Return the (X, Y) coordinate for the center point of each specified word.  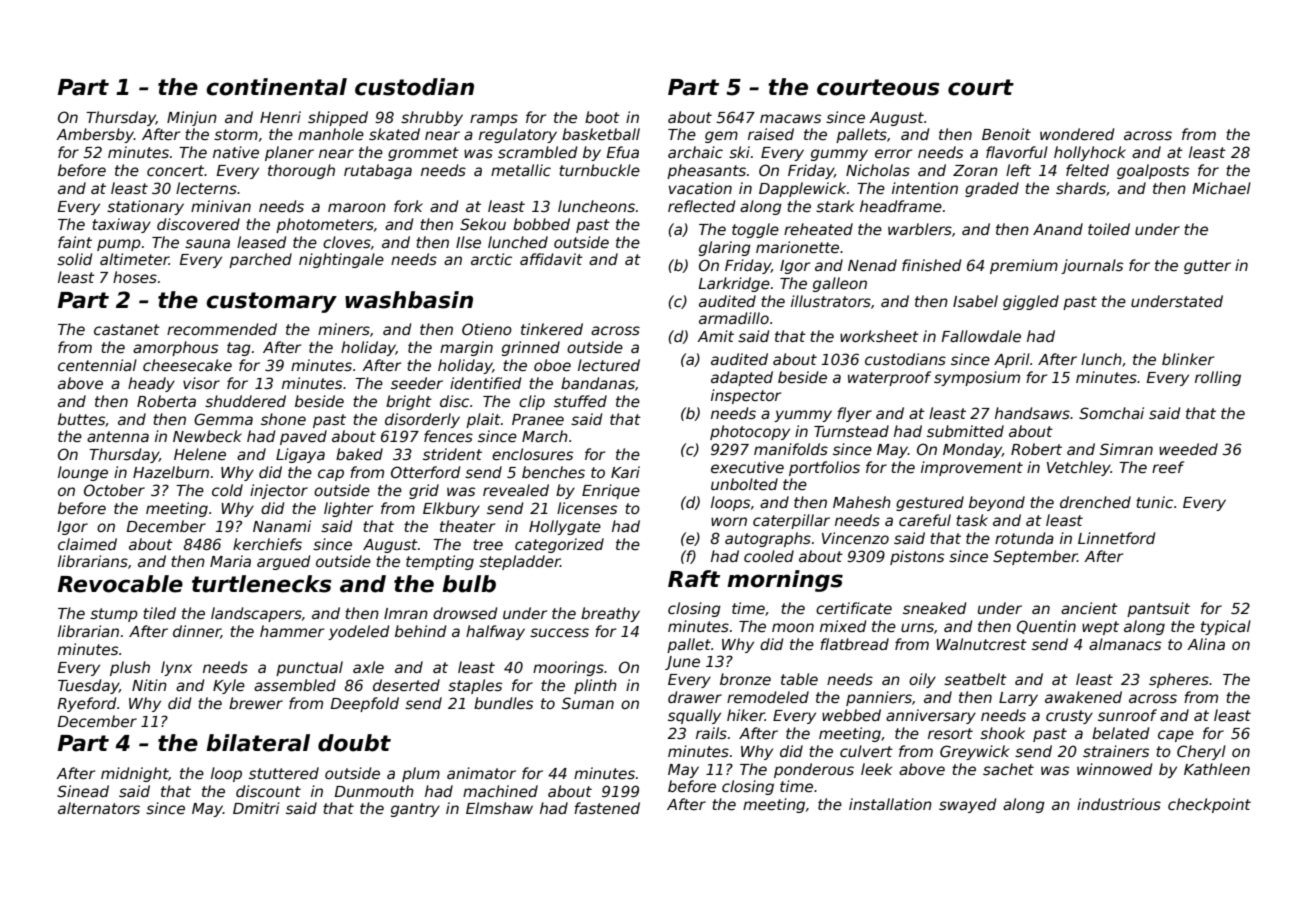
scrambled (537, 152)
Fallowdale (981, 336)
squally (694, 716)
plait (483, 420)
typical (1226, 627)
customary (271, 302)
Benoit (1006, 134)
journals (1092, 266)
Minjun (192, 118)
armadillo (734, 318)
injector (279, 491)
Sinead (83, 791)
